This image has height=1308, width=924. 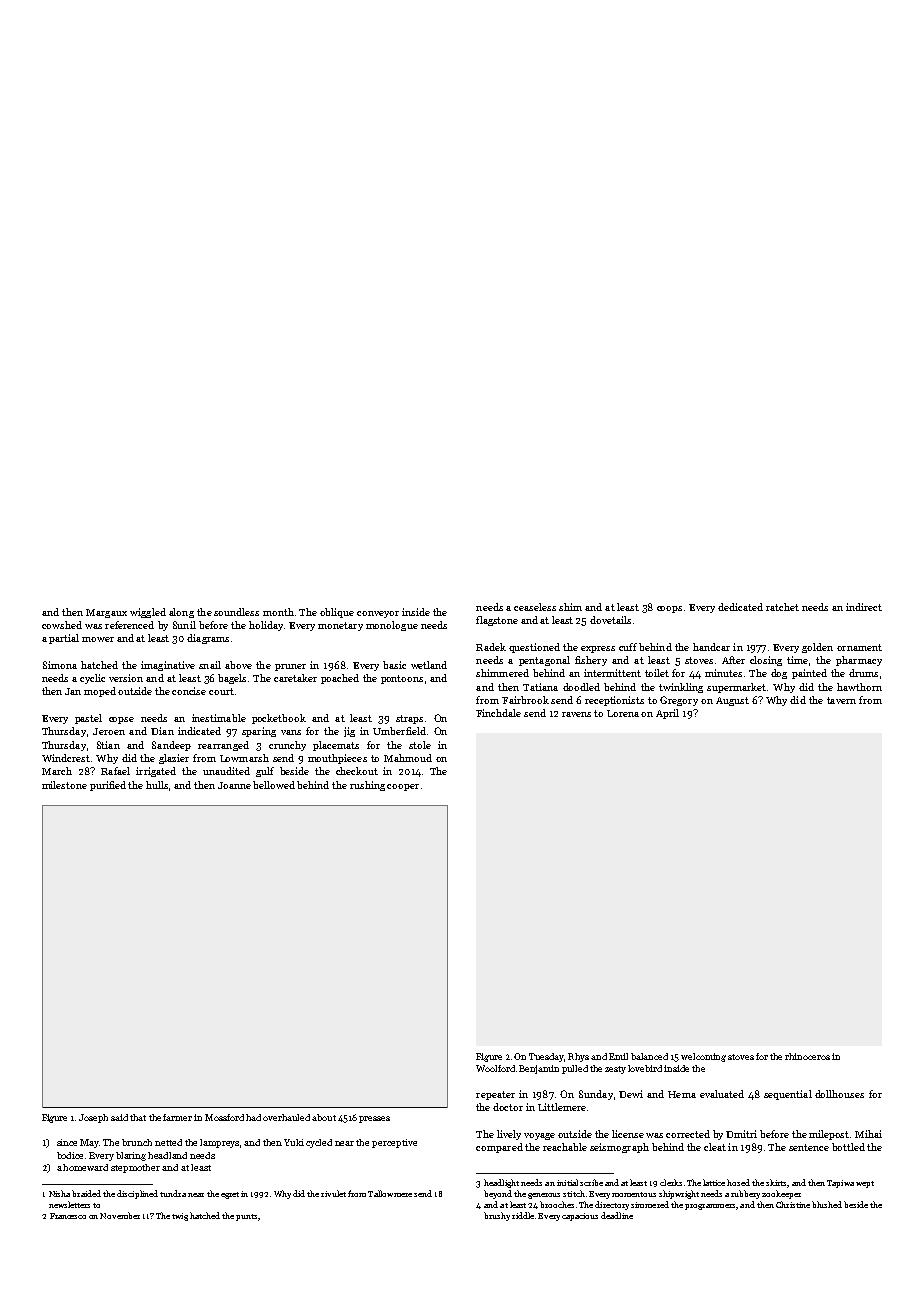 I want to click on cowshed, so click(x=62, y=625).
